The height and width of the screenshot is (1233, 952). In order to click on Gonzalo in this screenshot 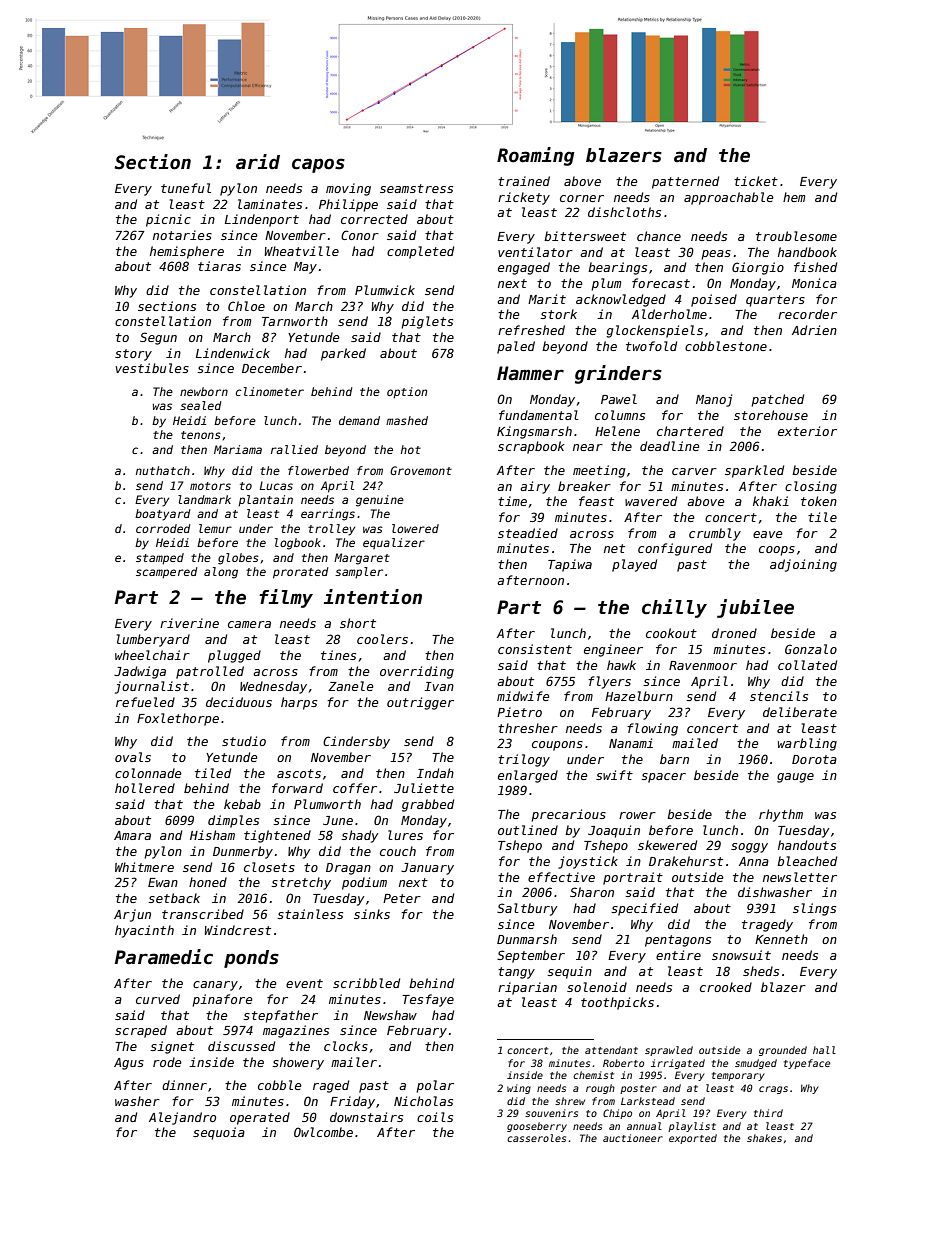, I will do `click(811, 649)`.
